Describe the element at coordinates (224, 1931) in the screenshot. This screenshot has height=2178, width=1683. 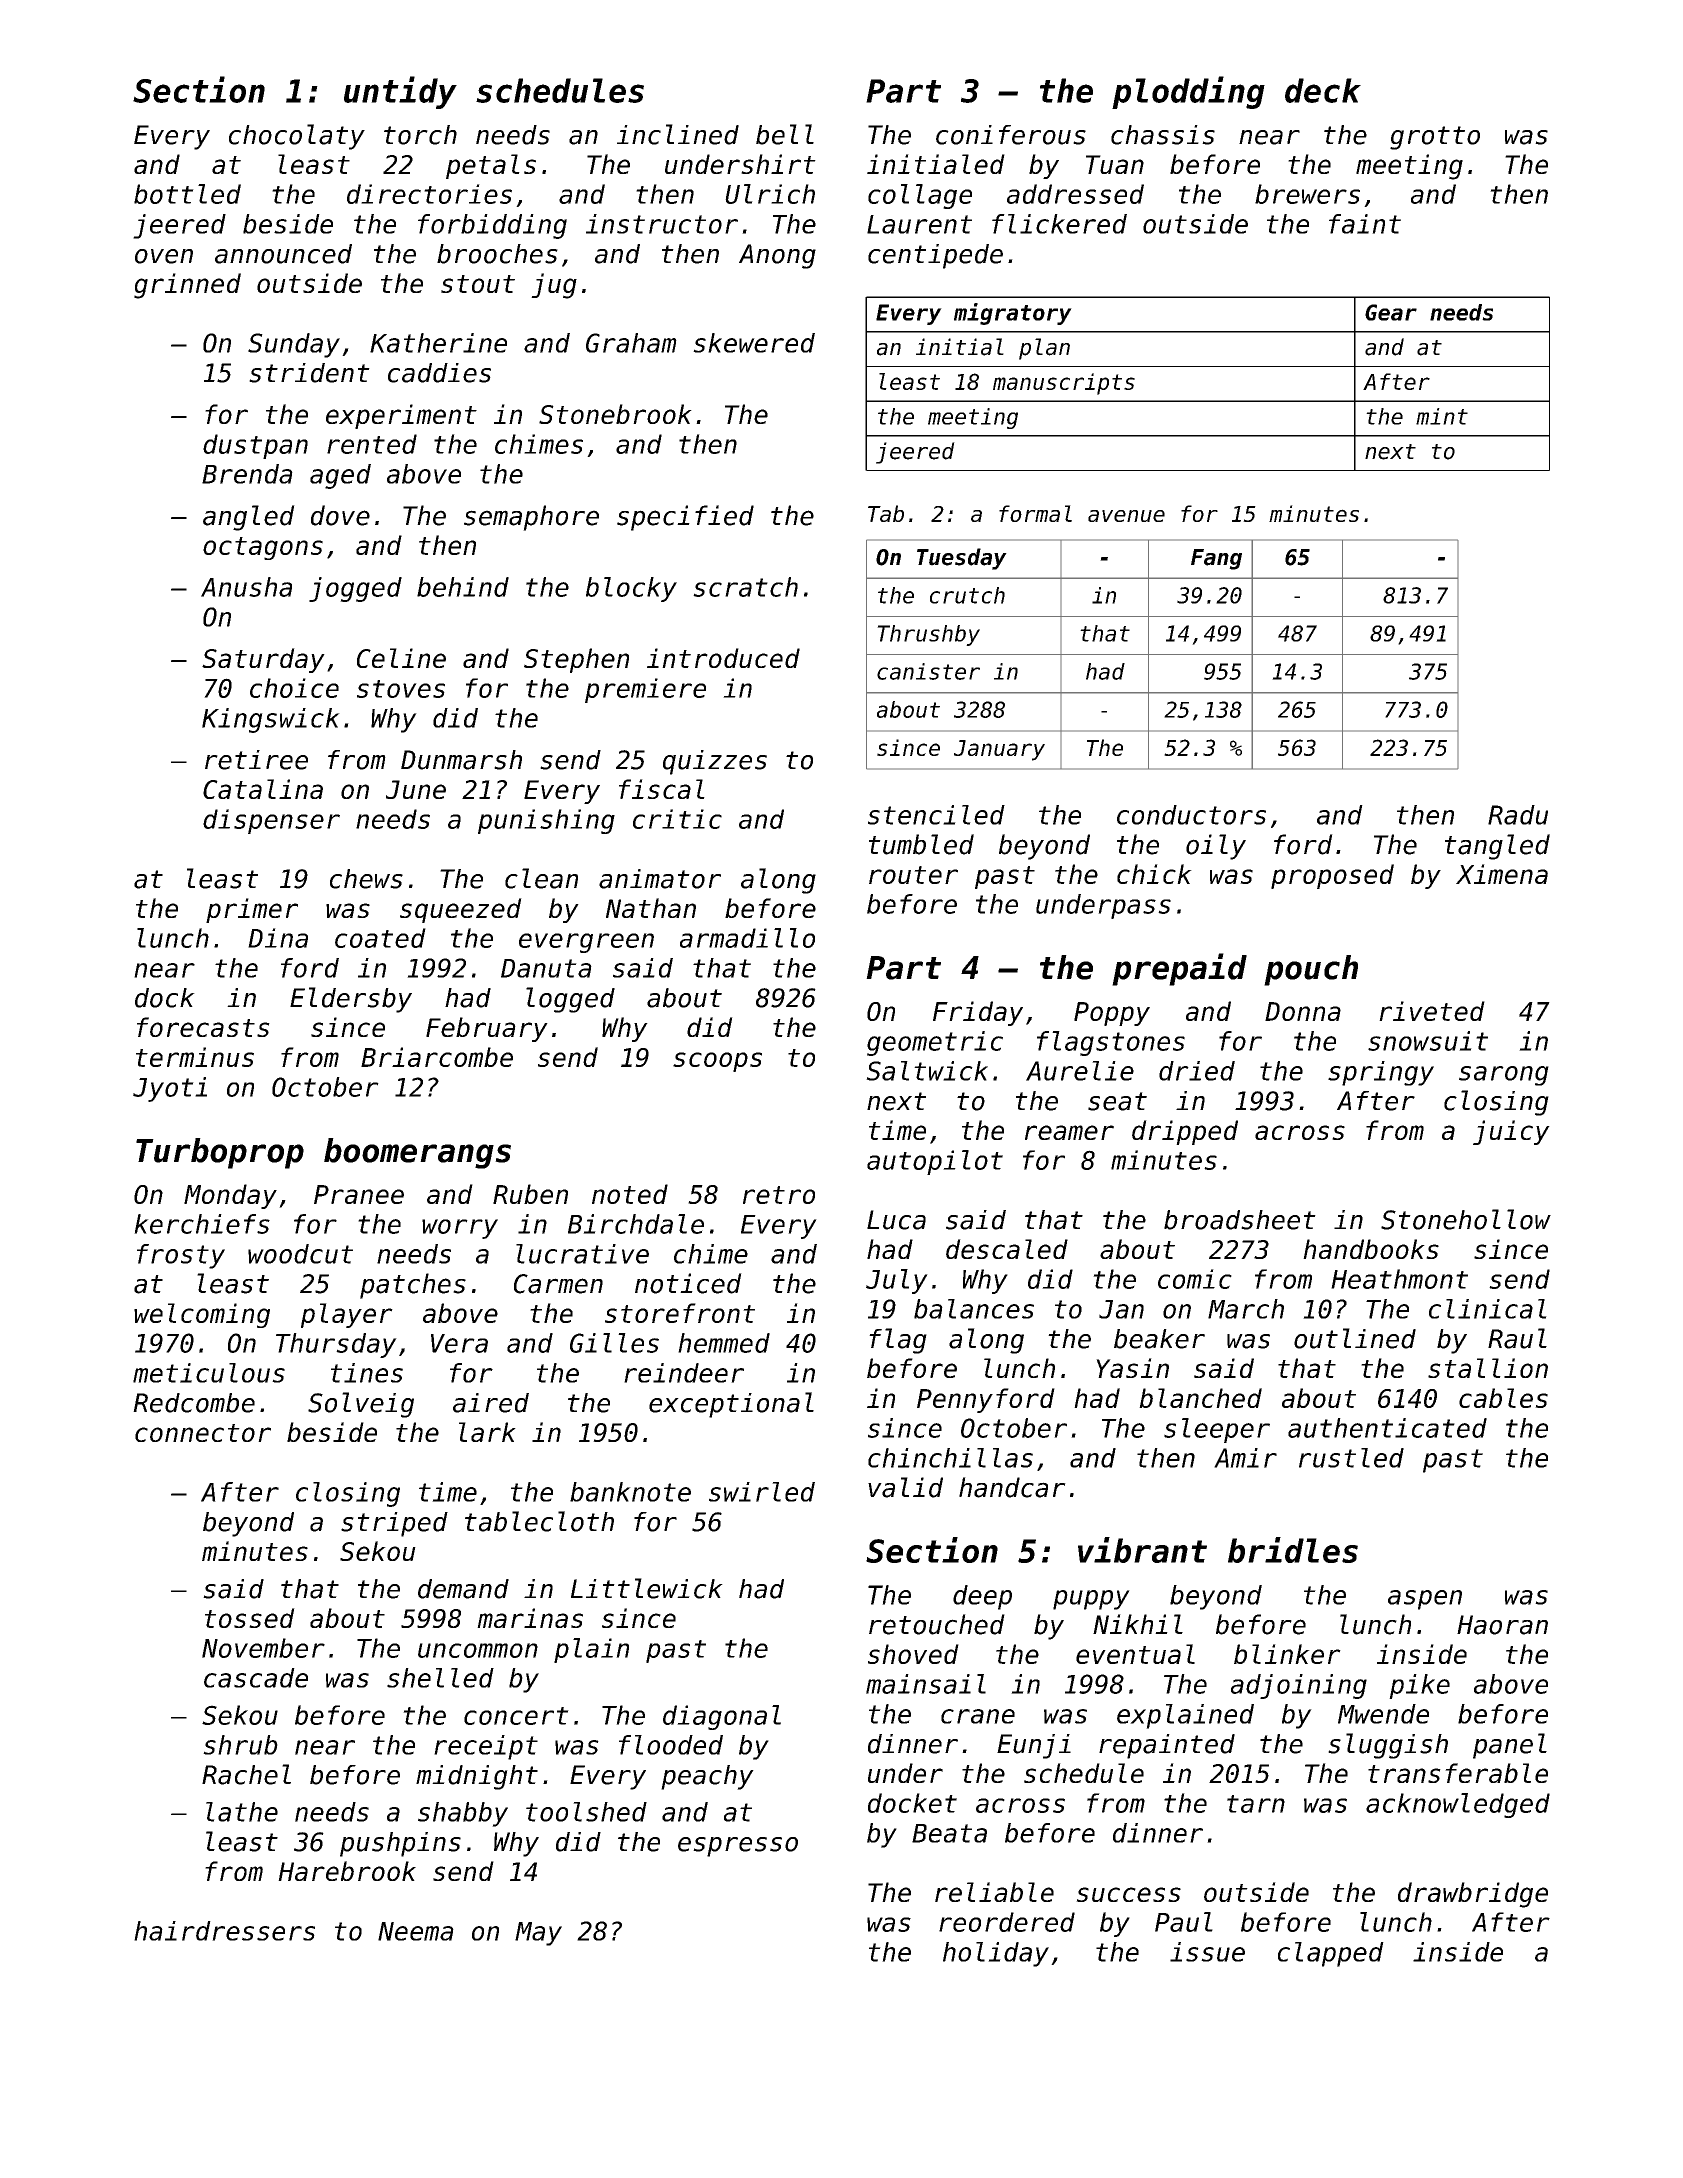
I see `hairdressers` at that location.
